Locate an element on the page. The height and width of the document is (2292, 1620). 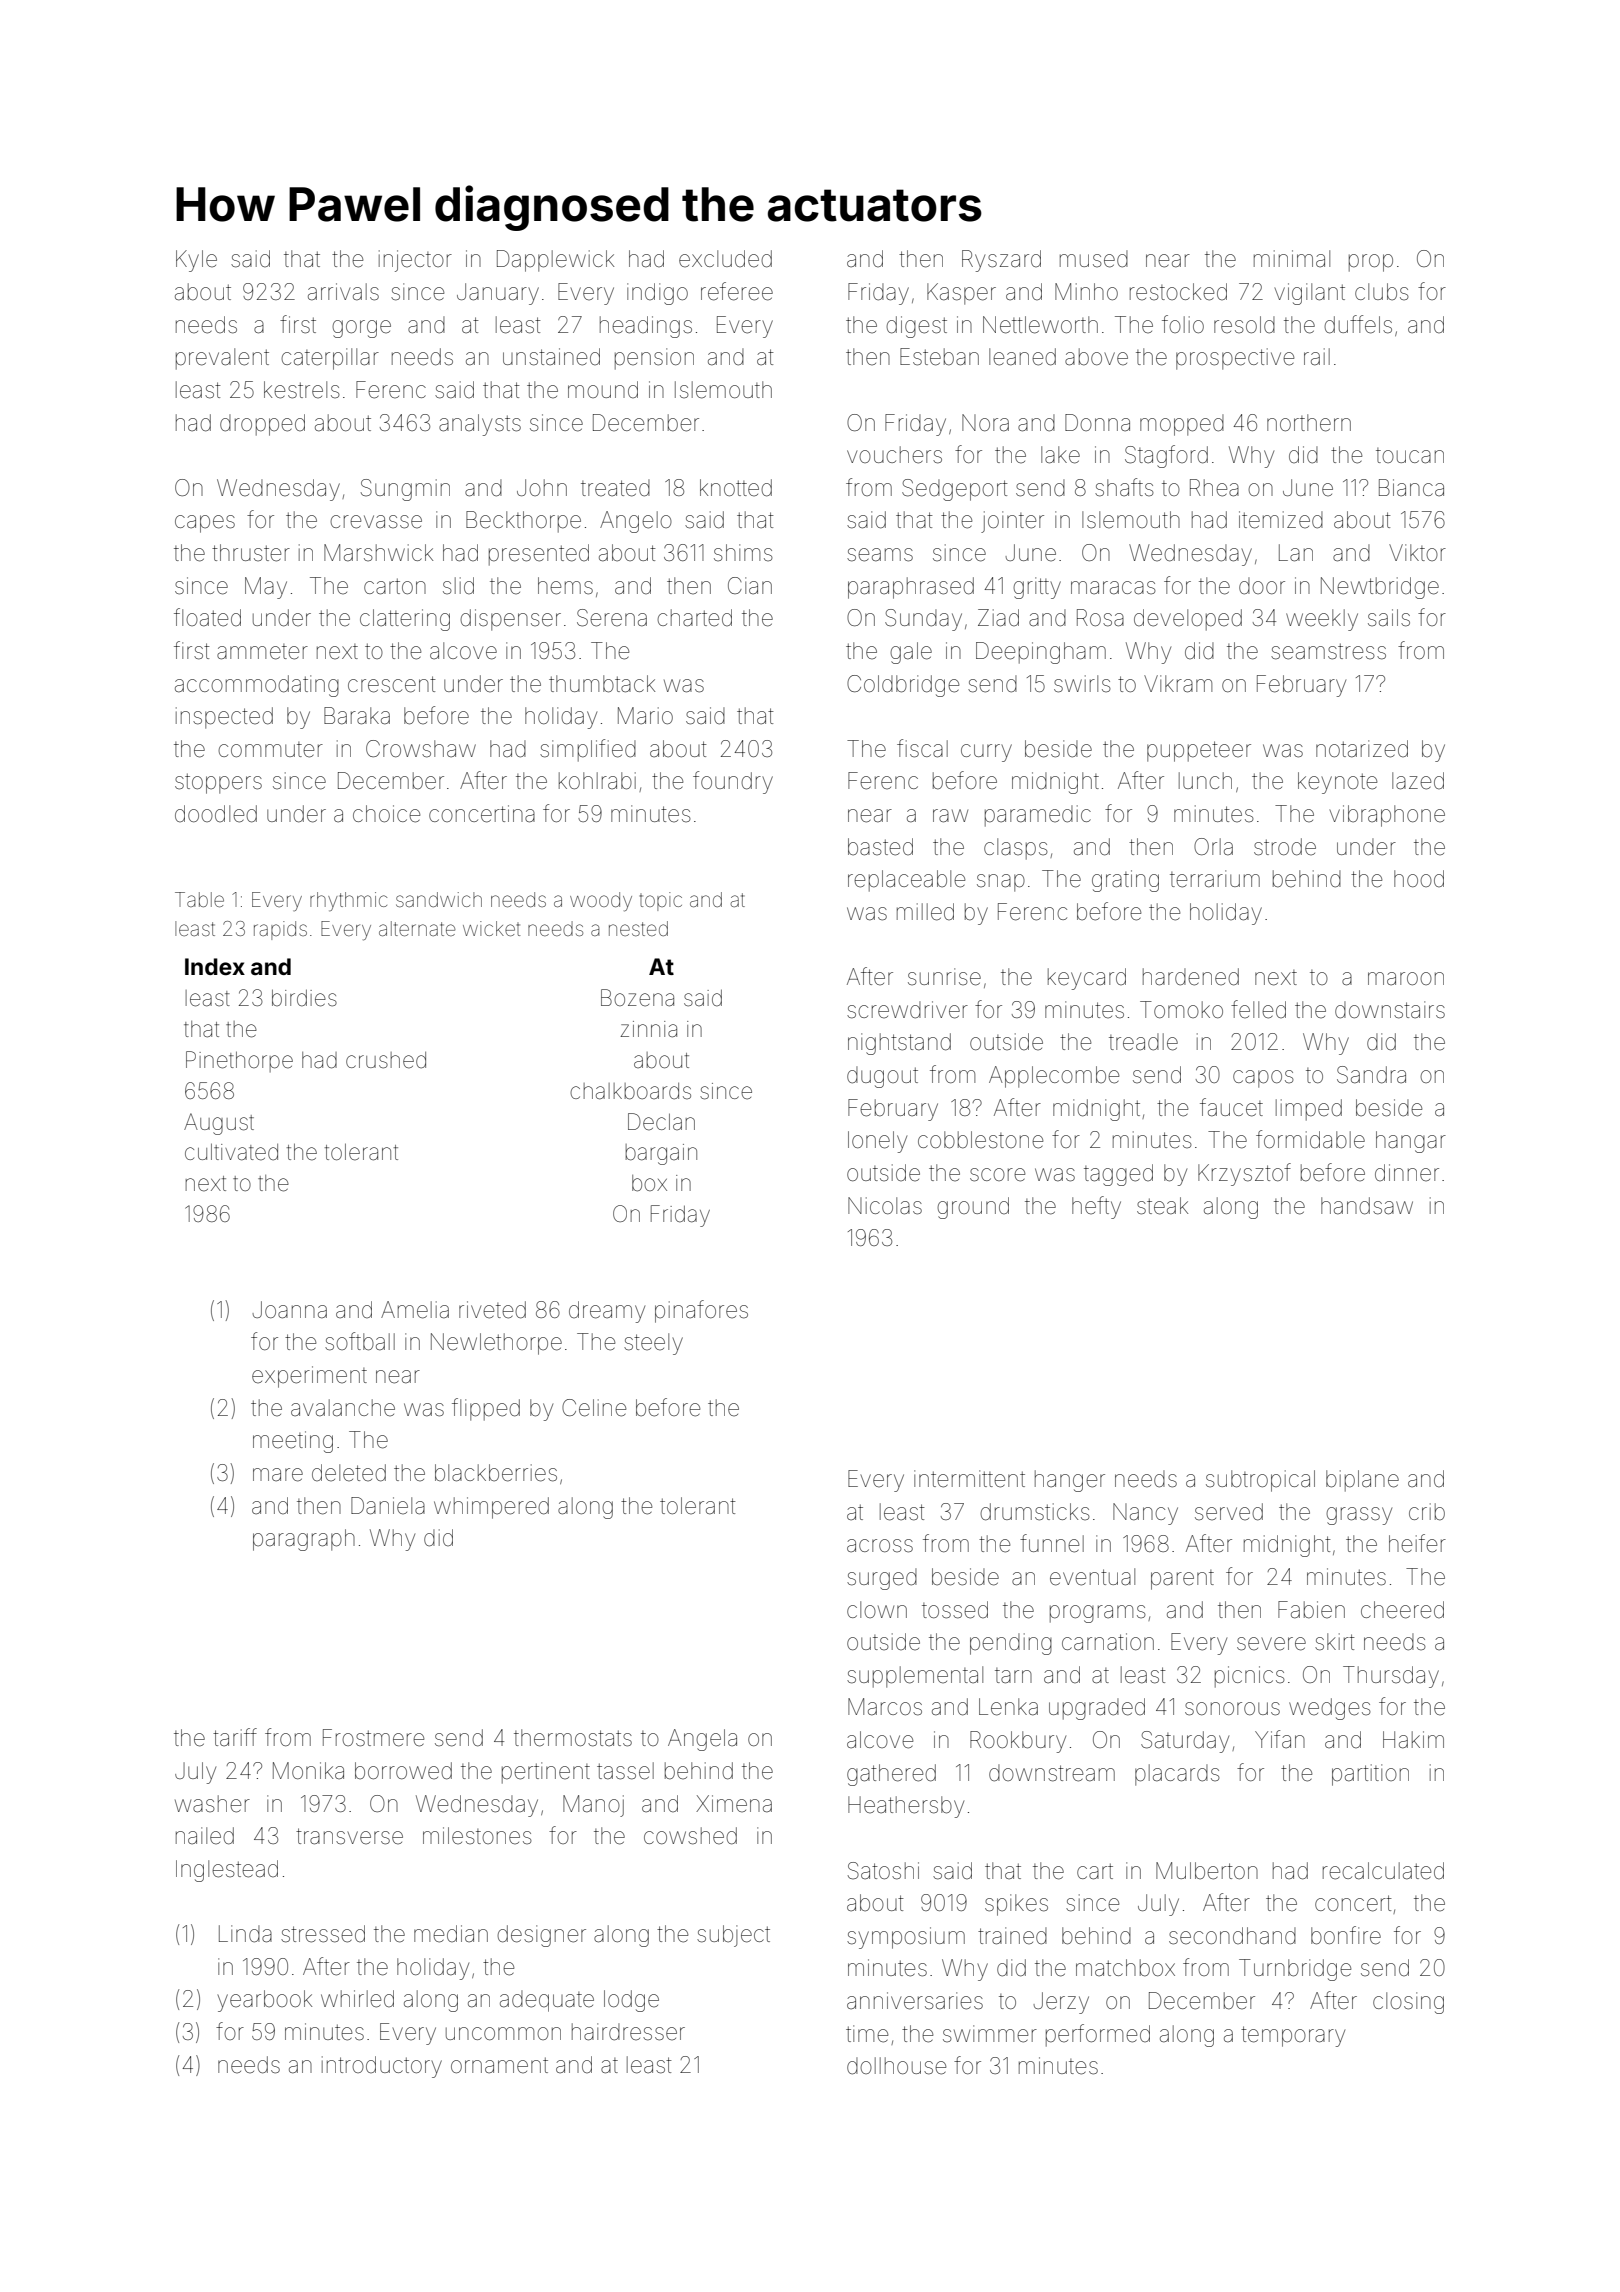
surged is located at coordinates (882, 1579).
